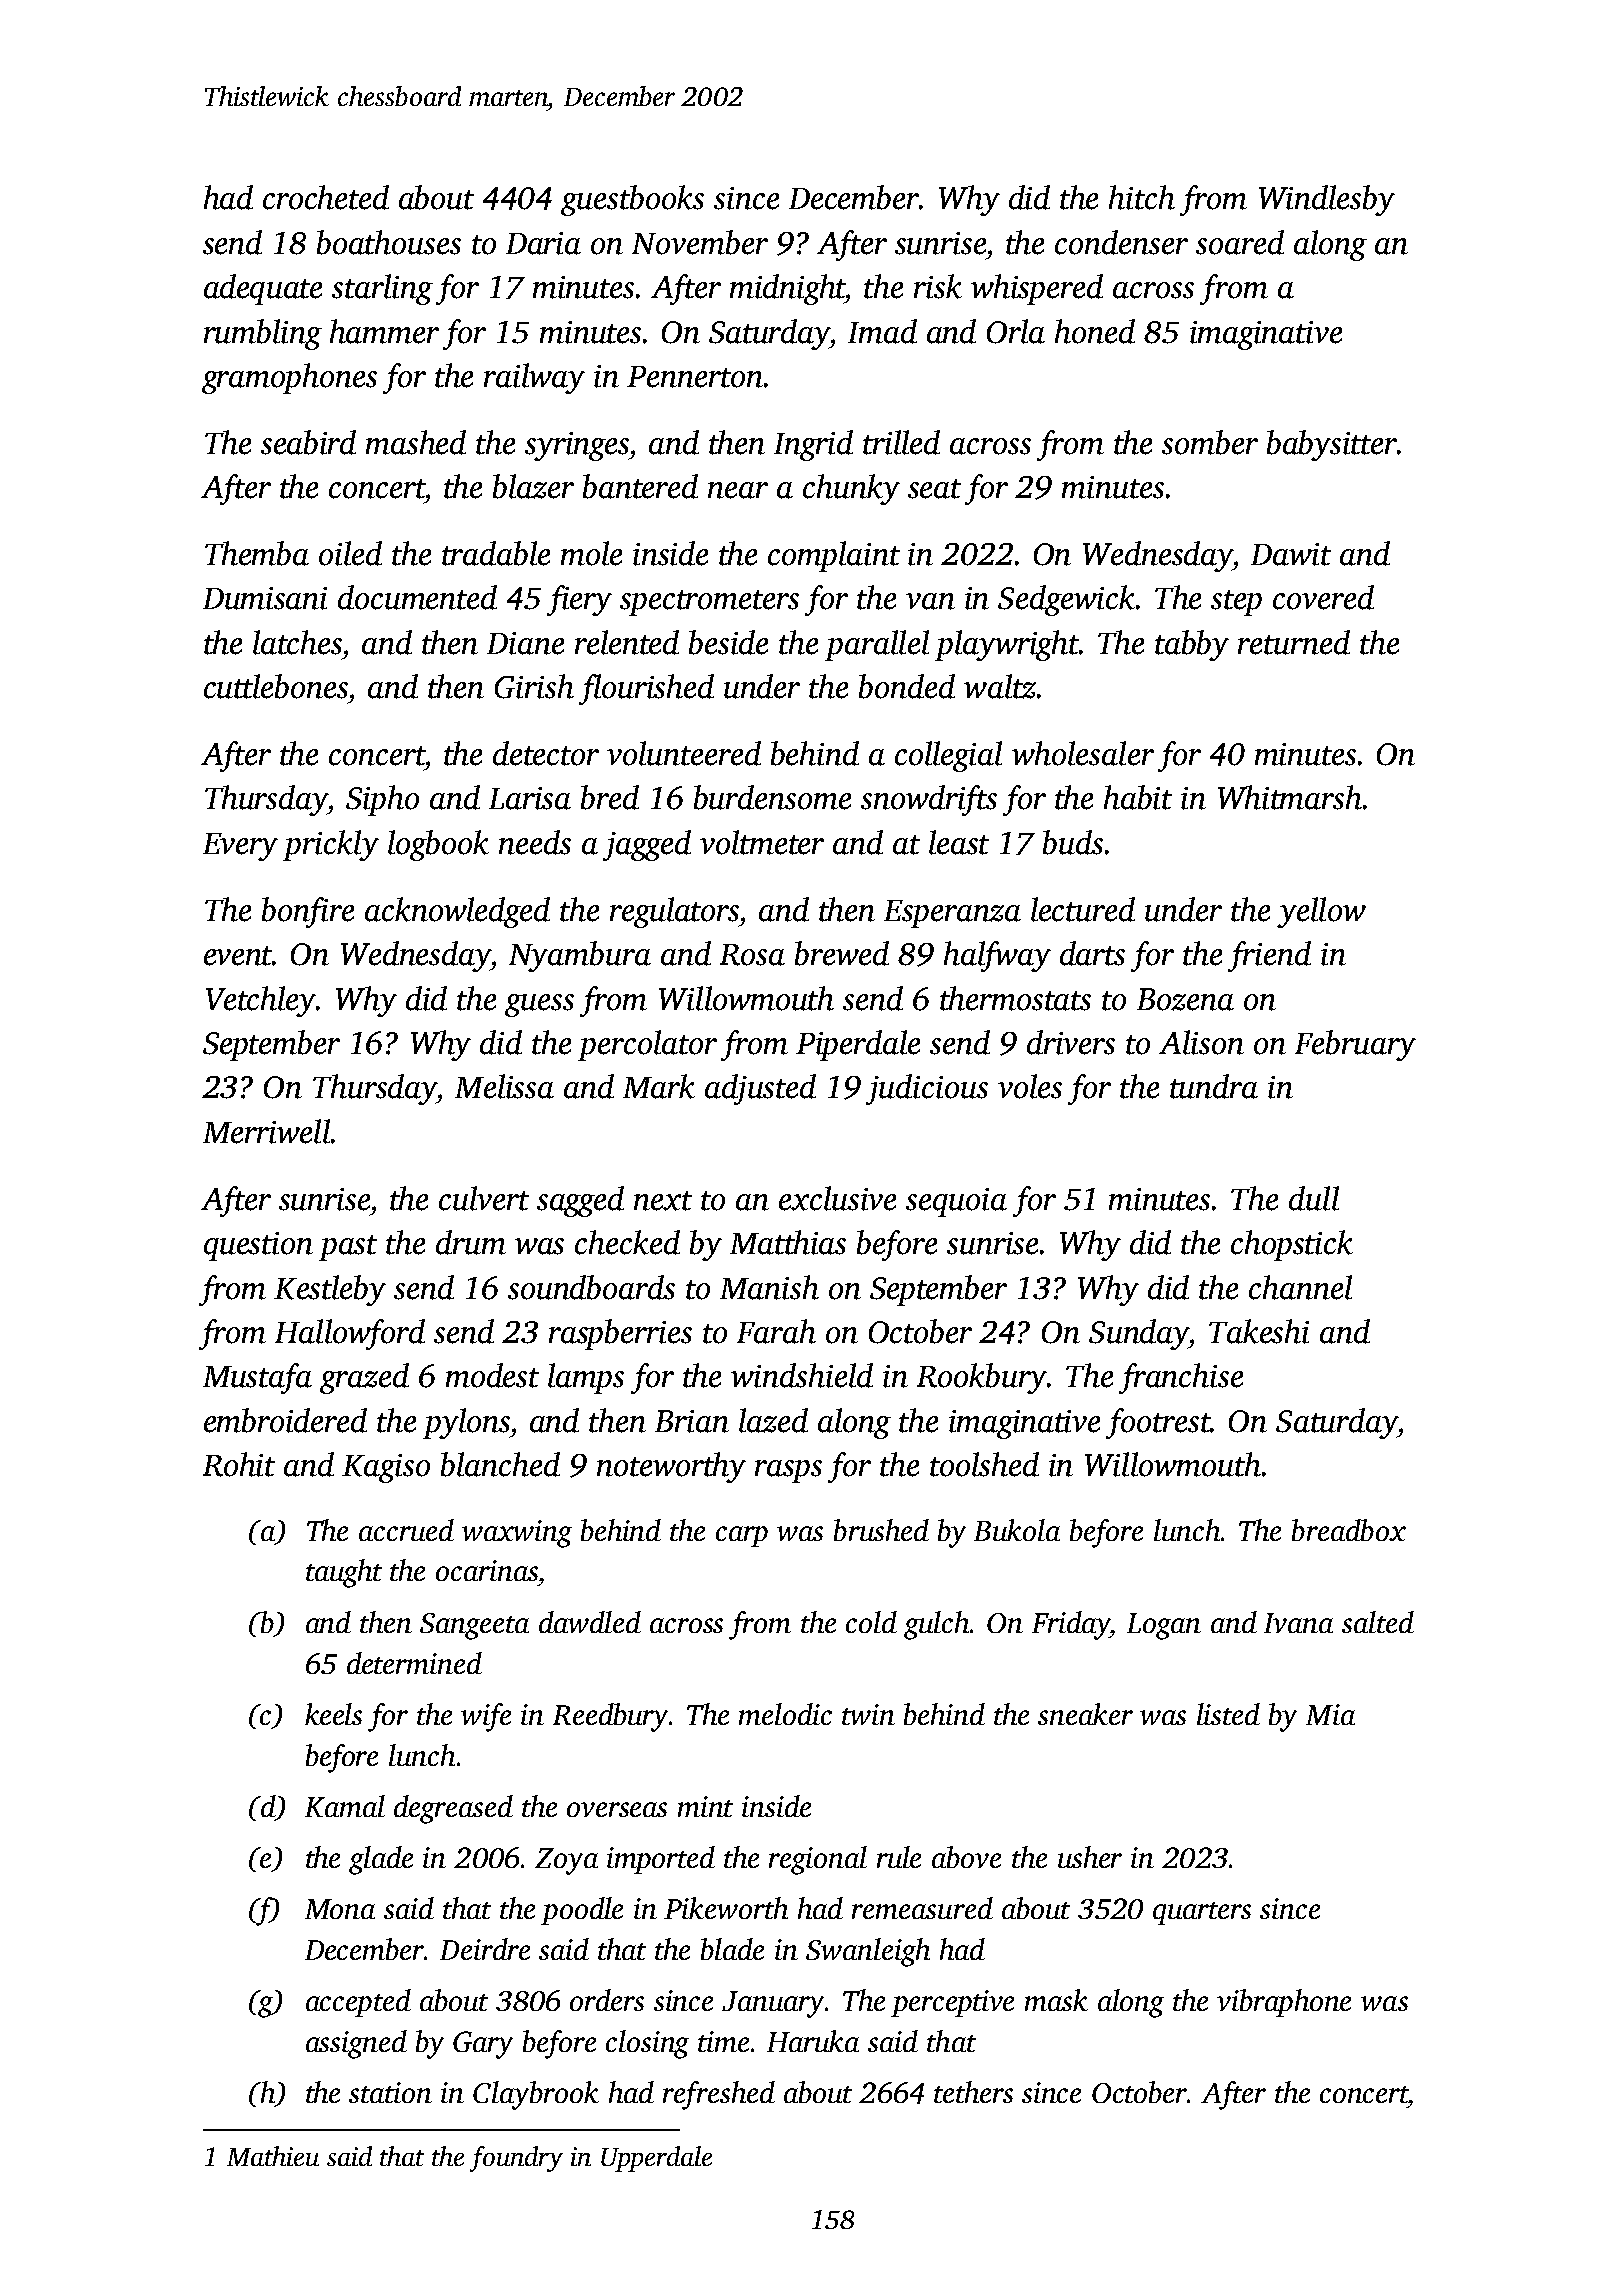  Describe the element at coordinates (1158, 1423) in the screenshot. I see `footrest` at that location.
